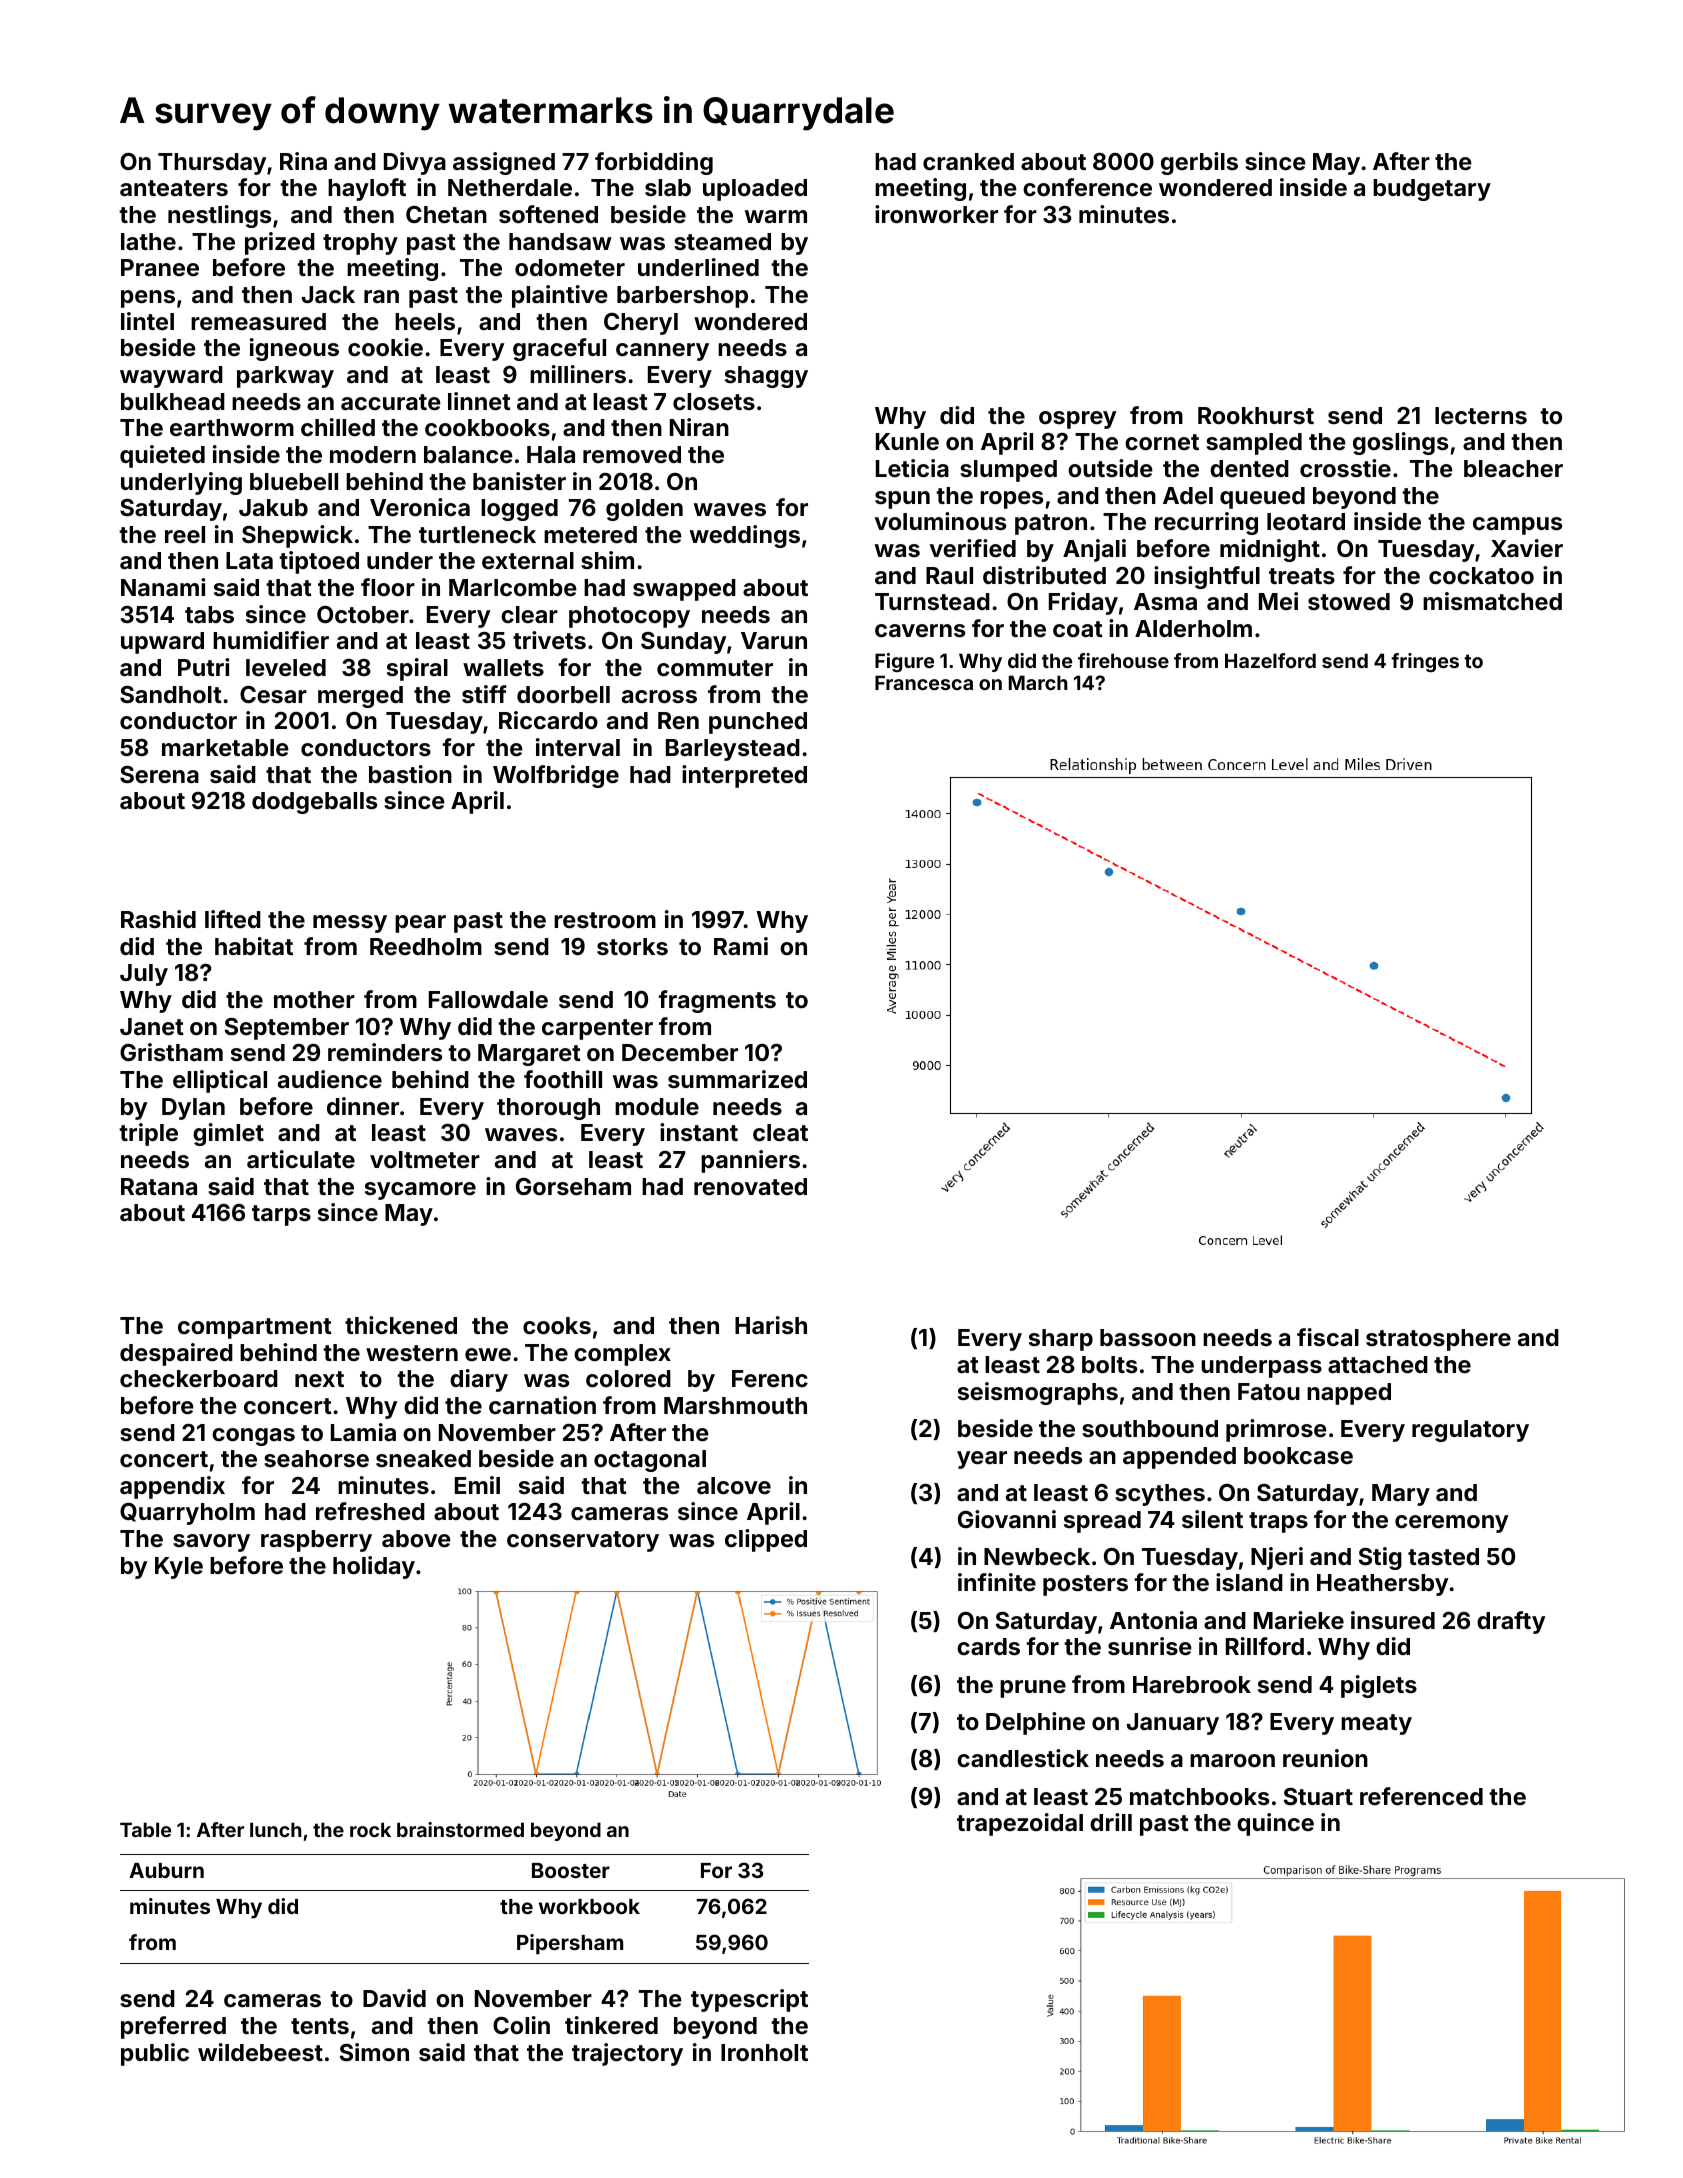 The image size is (1683, 2178). I want to click on warm, so click(776, 216).
